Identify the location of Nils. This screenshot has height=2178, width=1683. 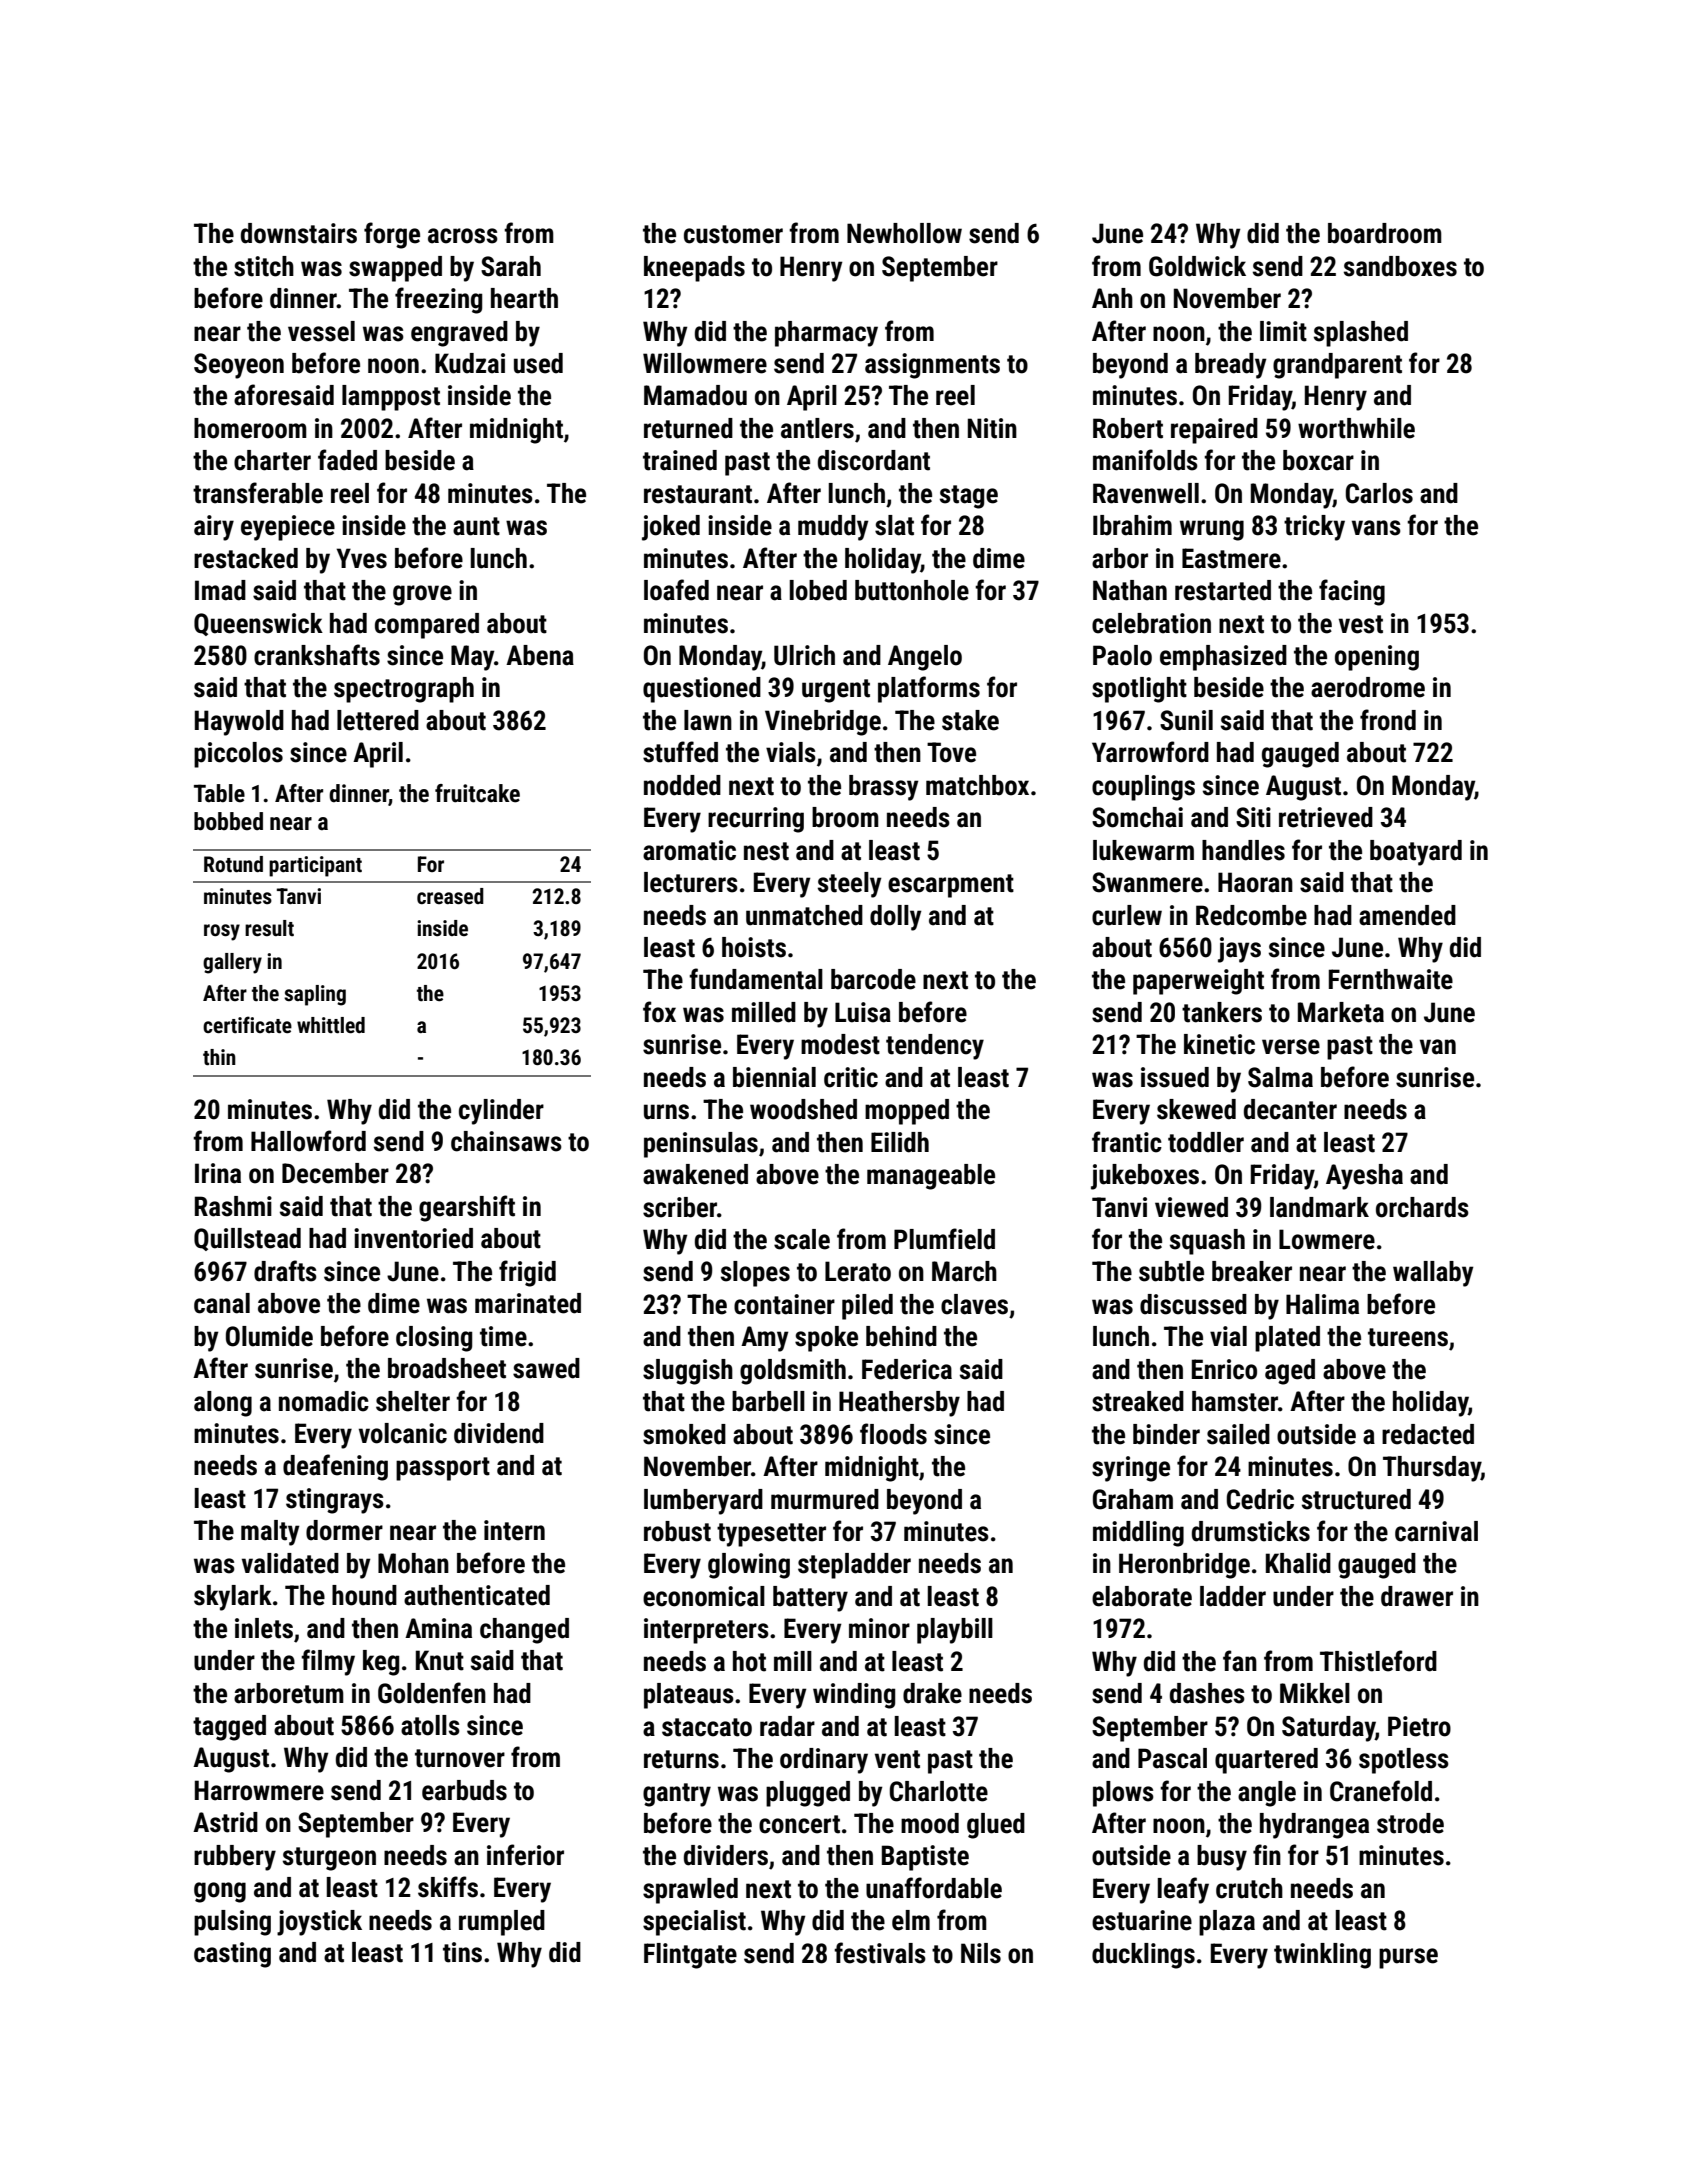
(981, 1953).
